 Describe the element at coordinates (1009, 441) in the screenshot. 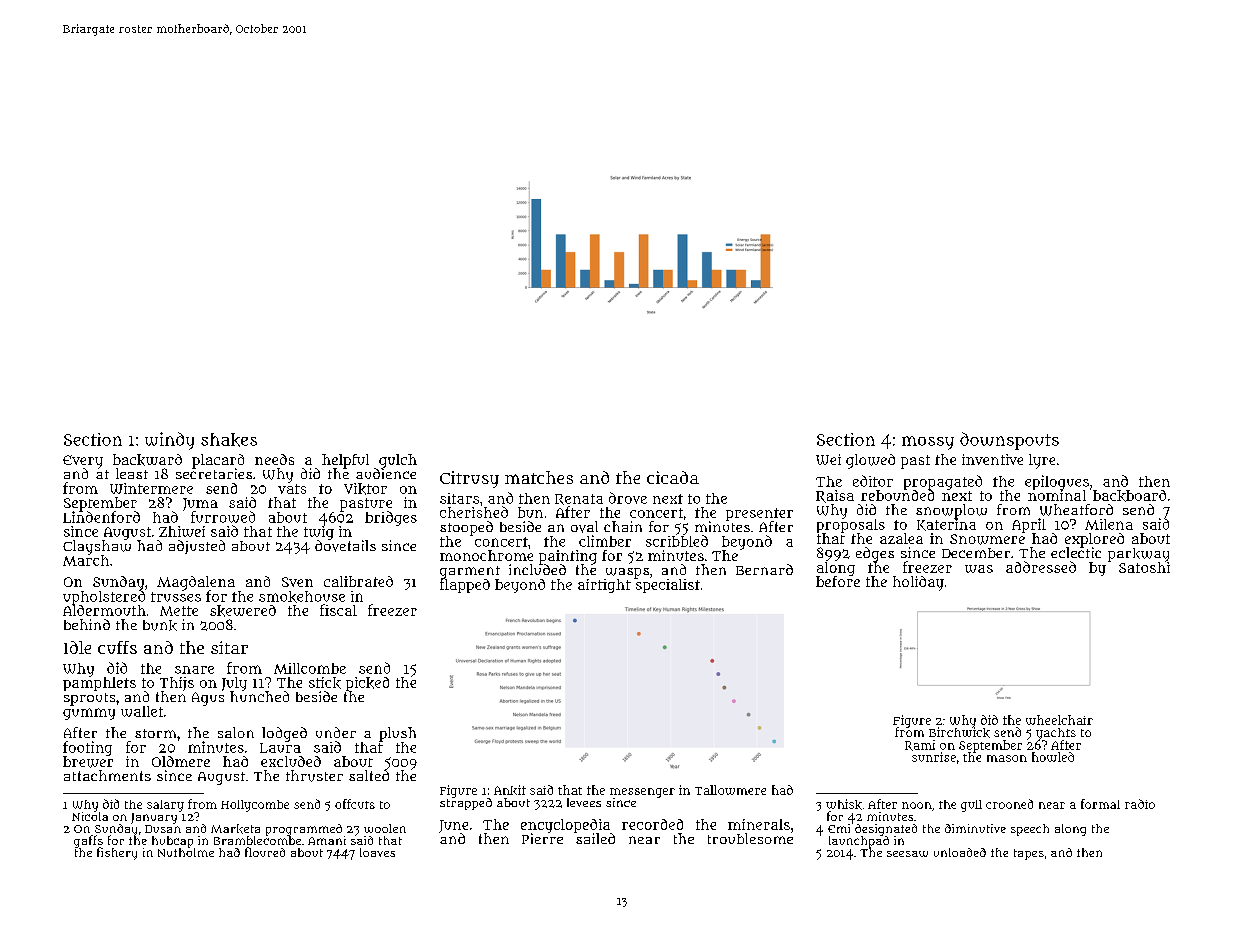

I see `downspouts` at that location.
